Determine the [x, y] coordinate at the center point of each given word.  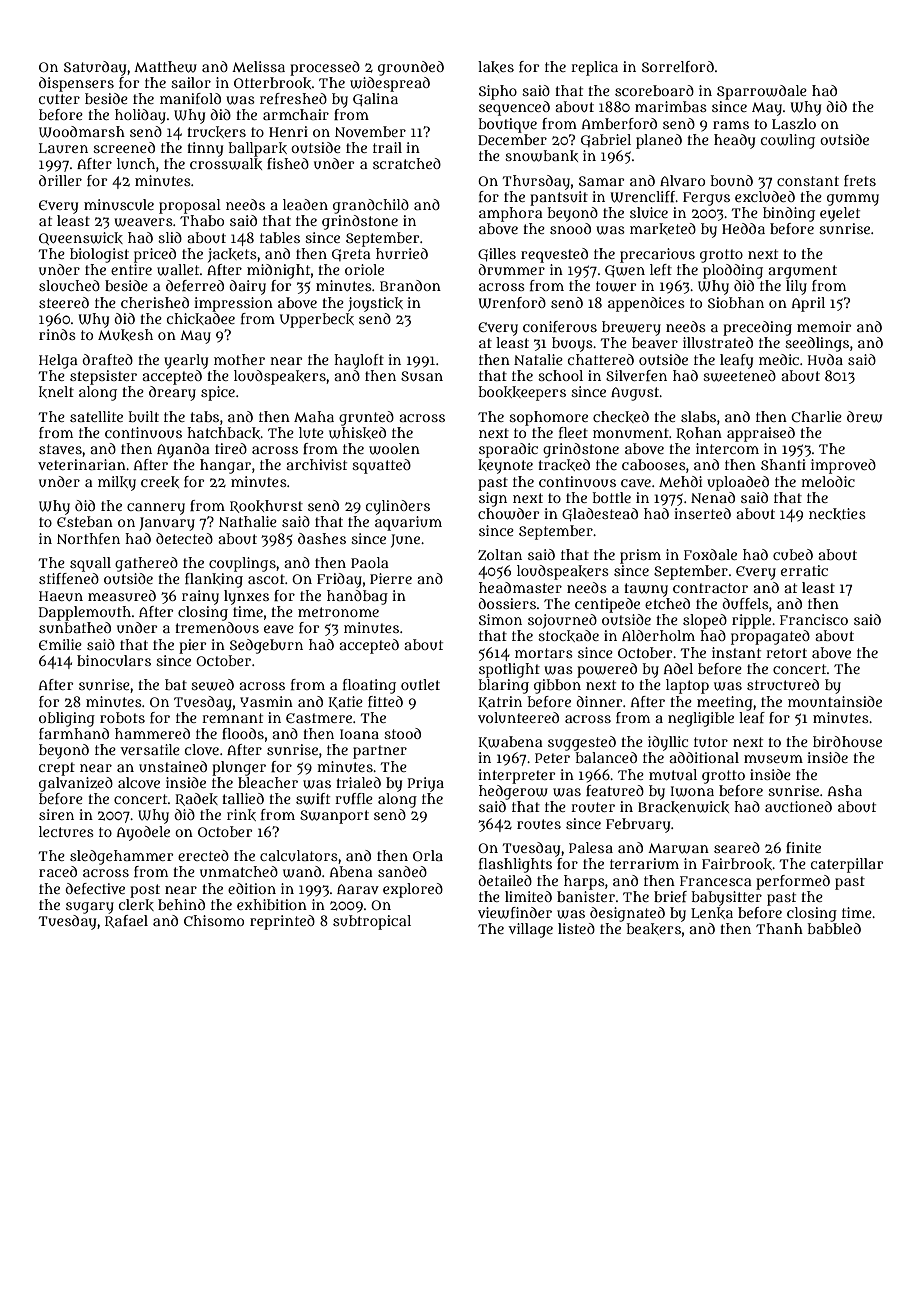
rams [731, 125]
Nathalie [248, 521]
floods [243, 733]
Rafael [126, 921]
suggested [582, 743]
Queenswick [81, 238]
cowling [788, 141]
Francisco [814, 619]
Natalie [538, 359]
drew [864, 417]
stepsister [103, 377]
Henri [288, 131]
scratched [407, 163]
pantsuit [559, 198]
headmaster [520, 587]
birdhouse [847, 741]
